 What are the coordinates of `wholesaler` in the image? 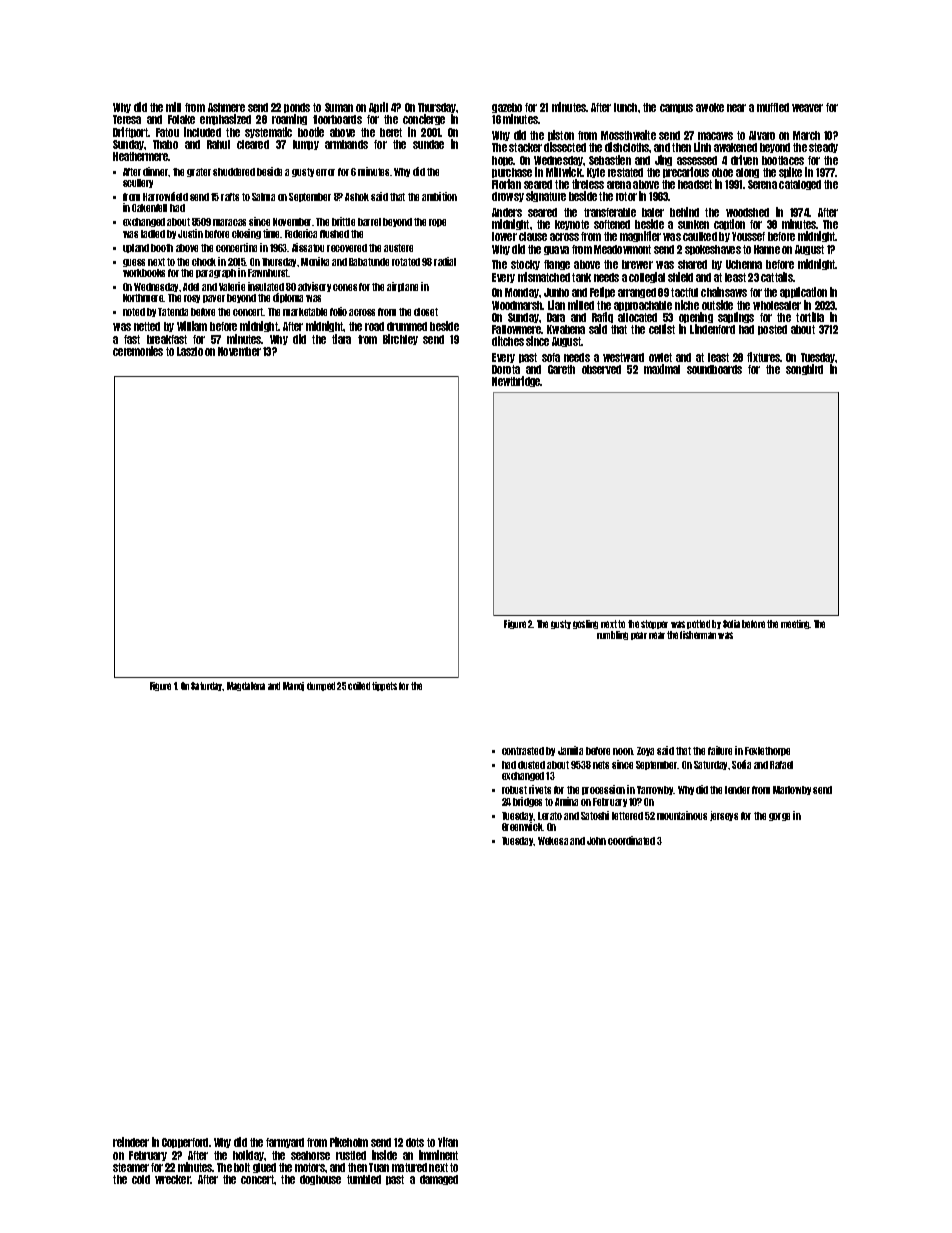 It's located at (777, 305).
